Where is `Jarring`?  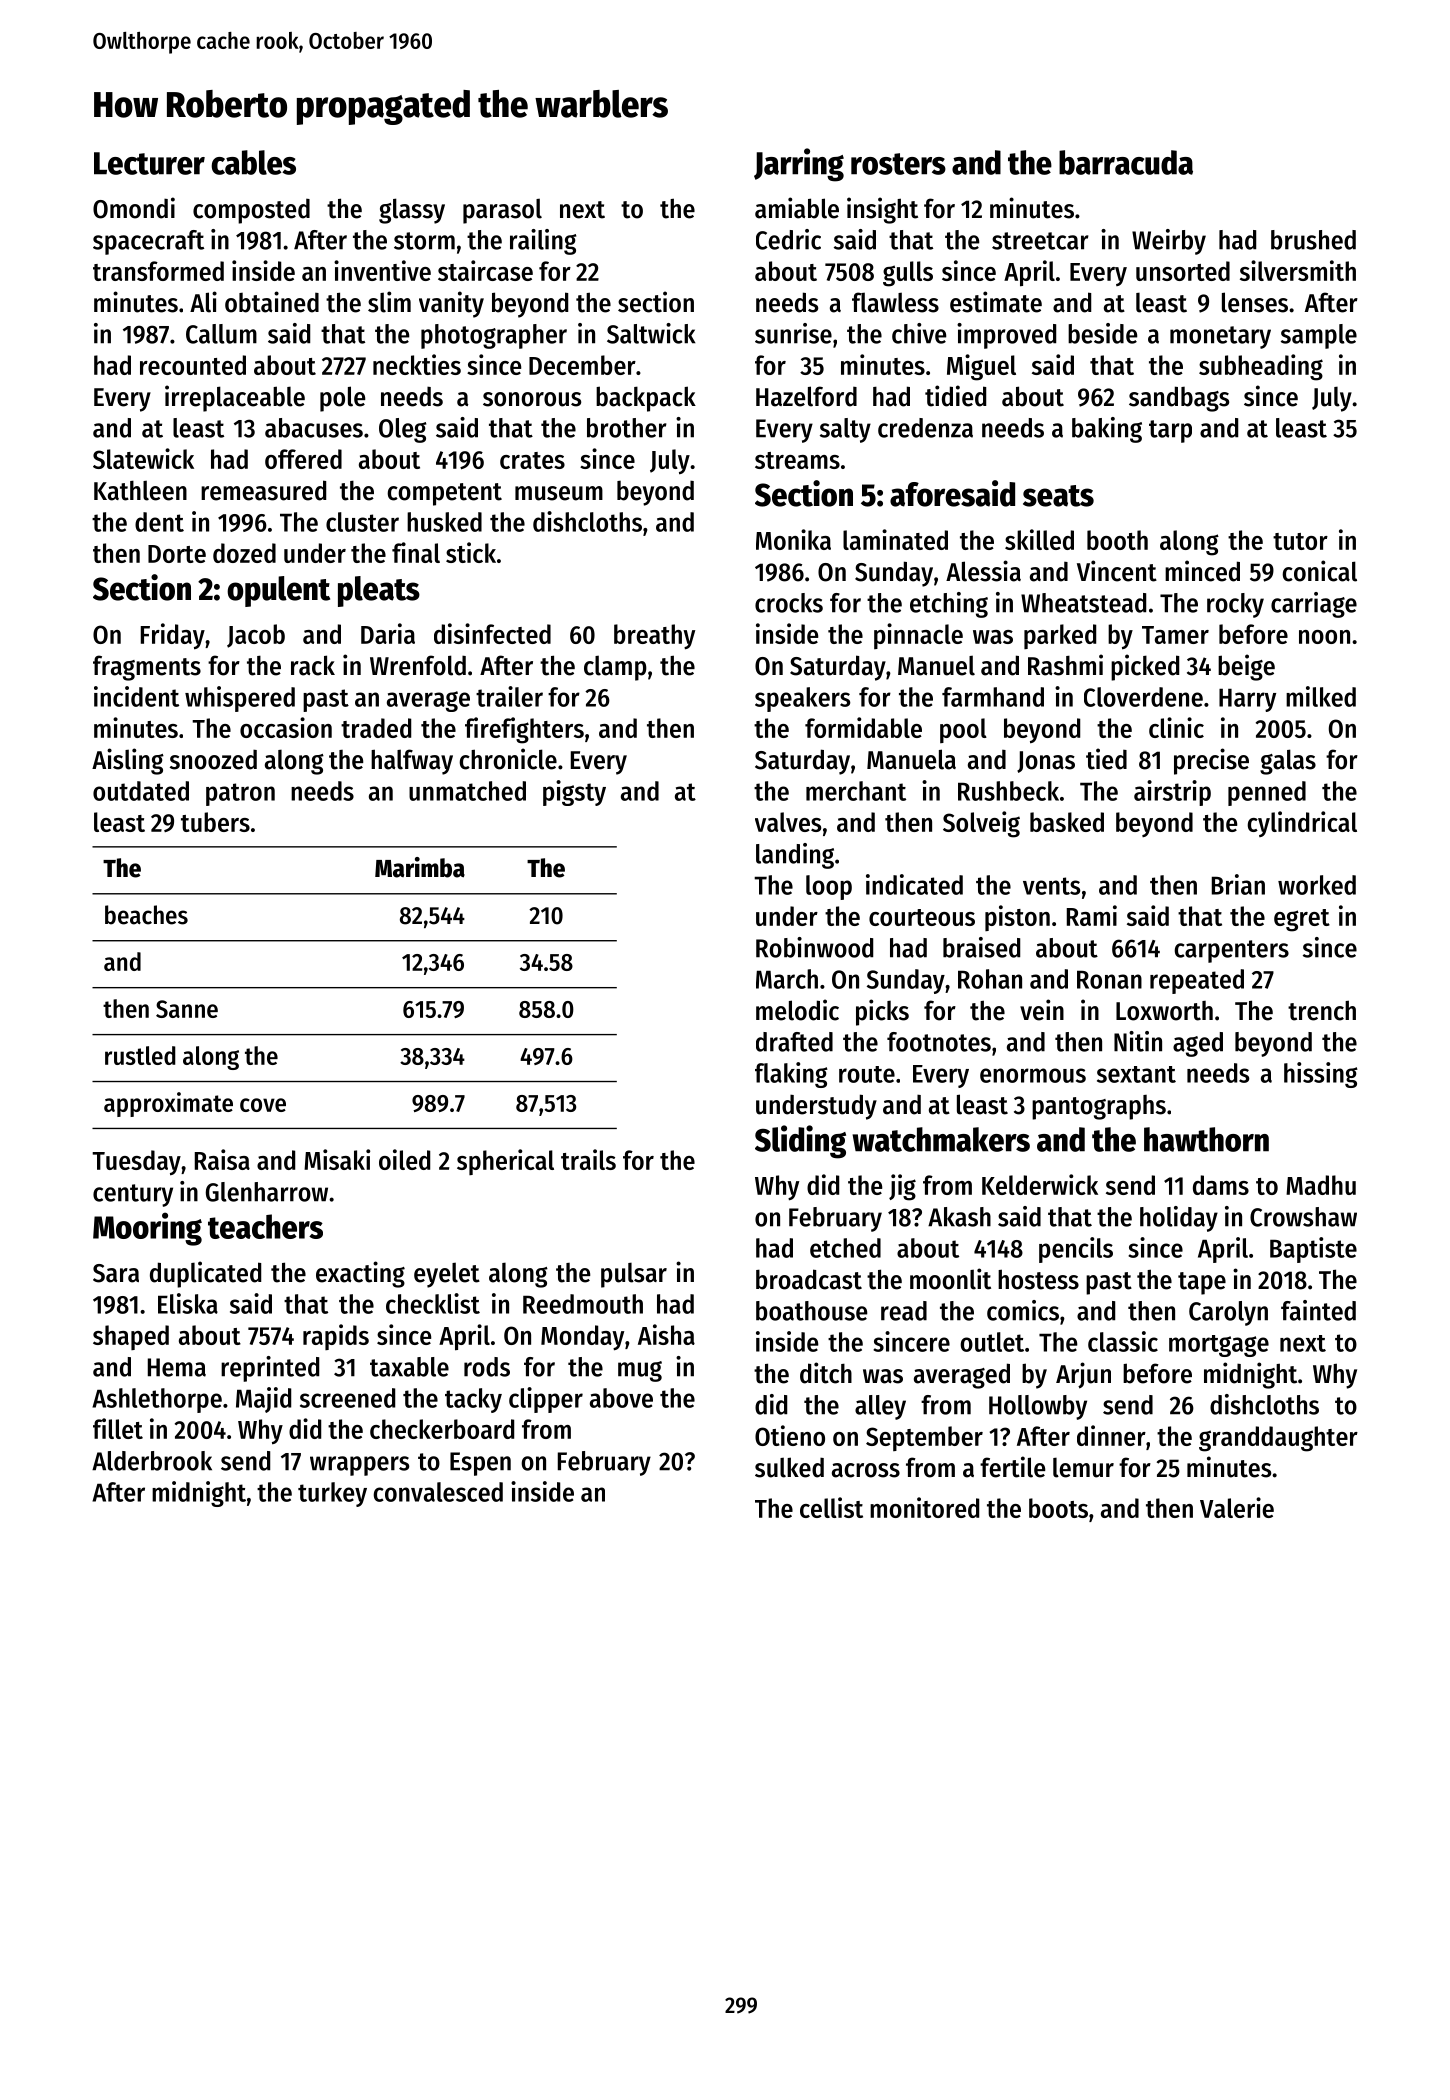
Jarring is located at coordinates (799, 165).
